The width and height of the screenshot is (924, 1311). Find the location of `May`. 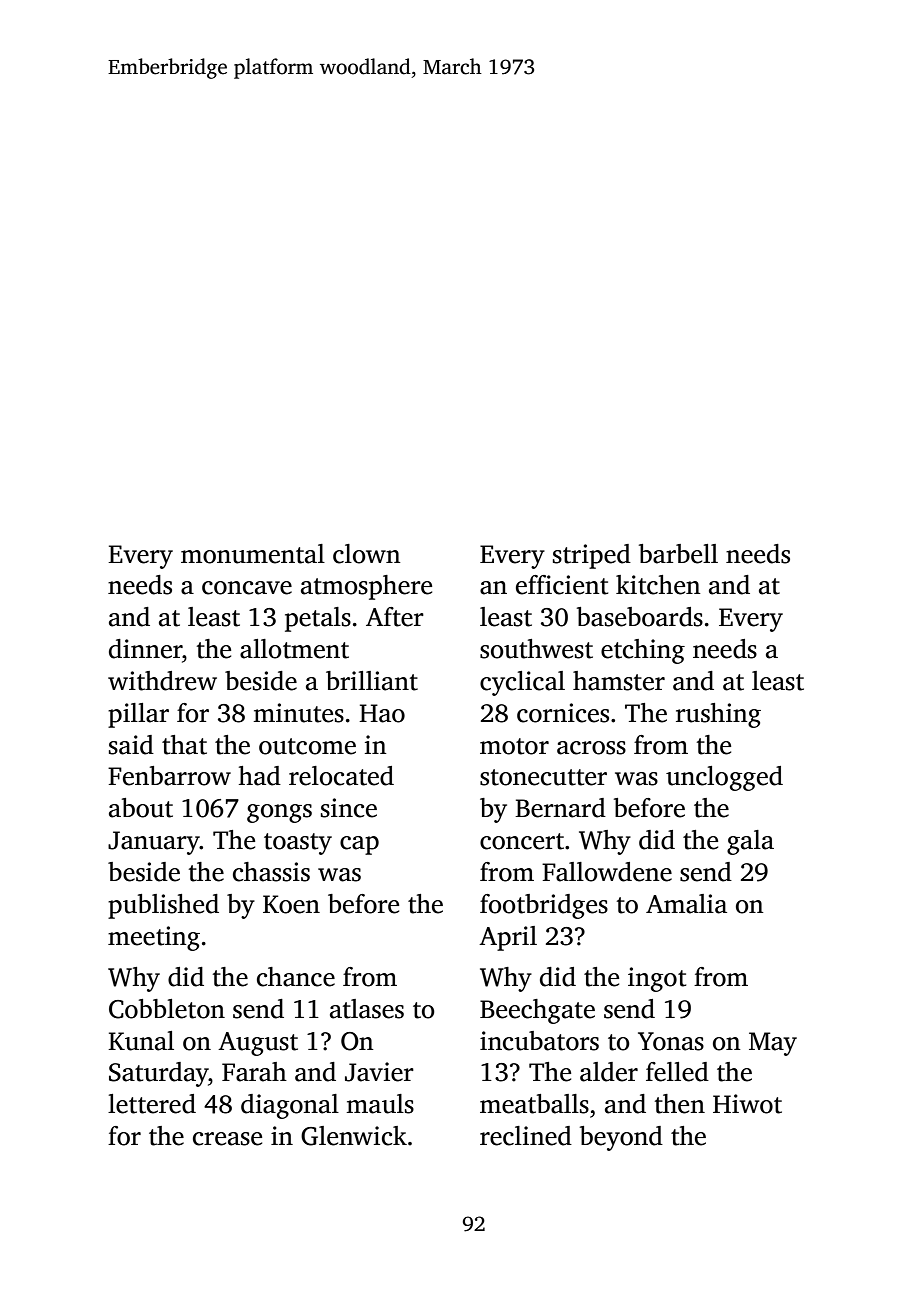

May is located at coordinates (773, 1044).
